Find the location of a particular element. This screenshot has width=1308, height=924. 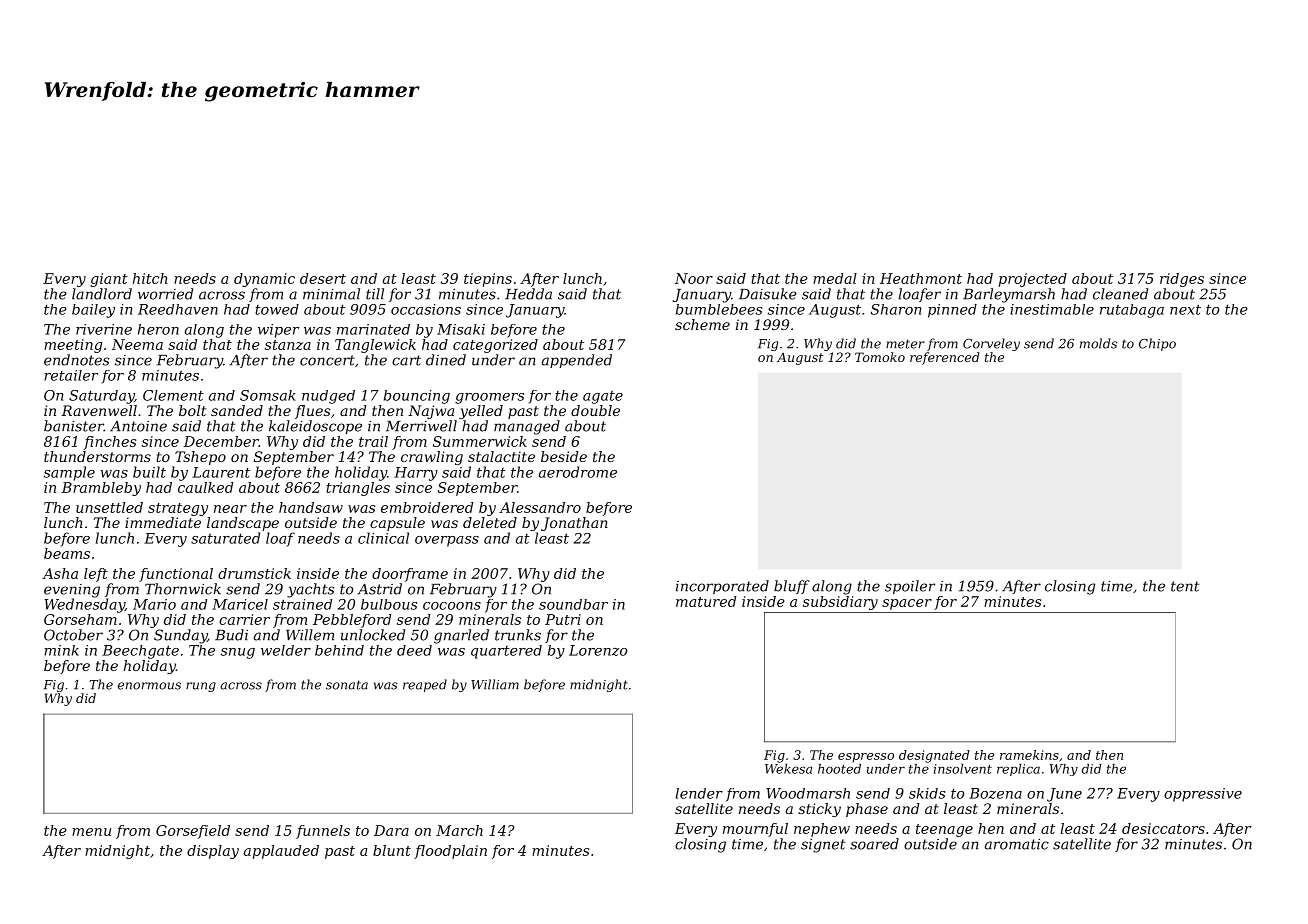

tent is located at coordinates (1185, 586).
